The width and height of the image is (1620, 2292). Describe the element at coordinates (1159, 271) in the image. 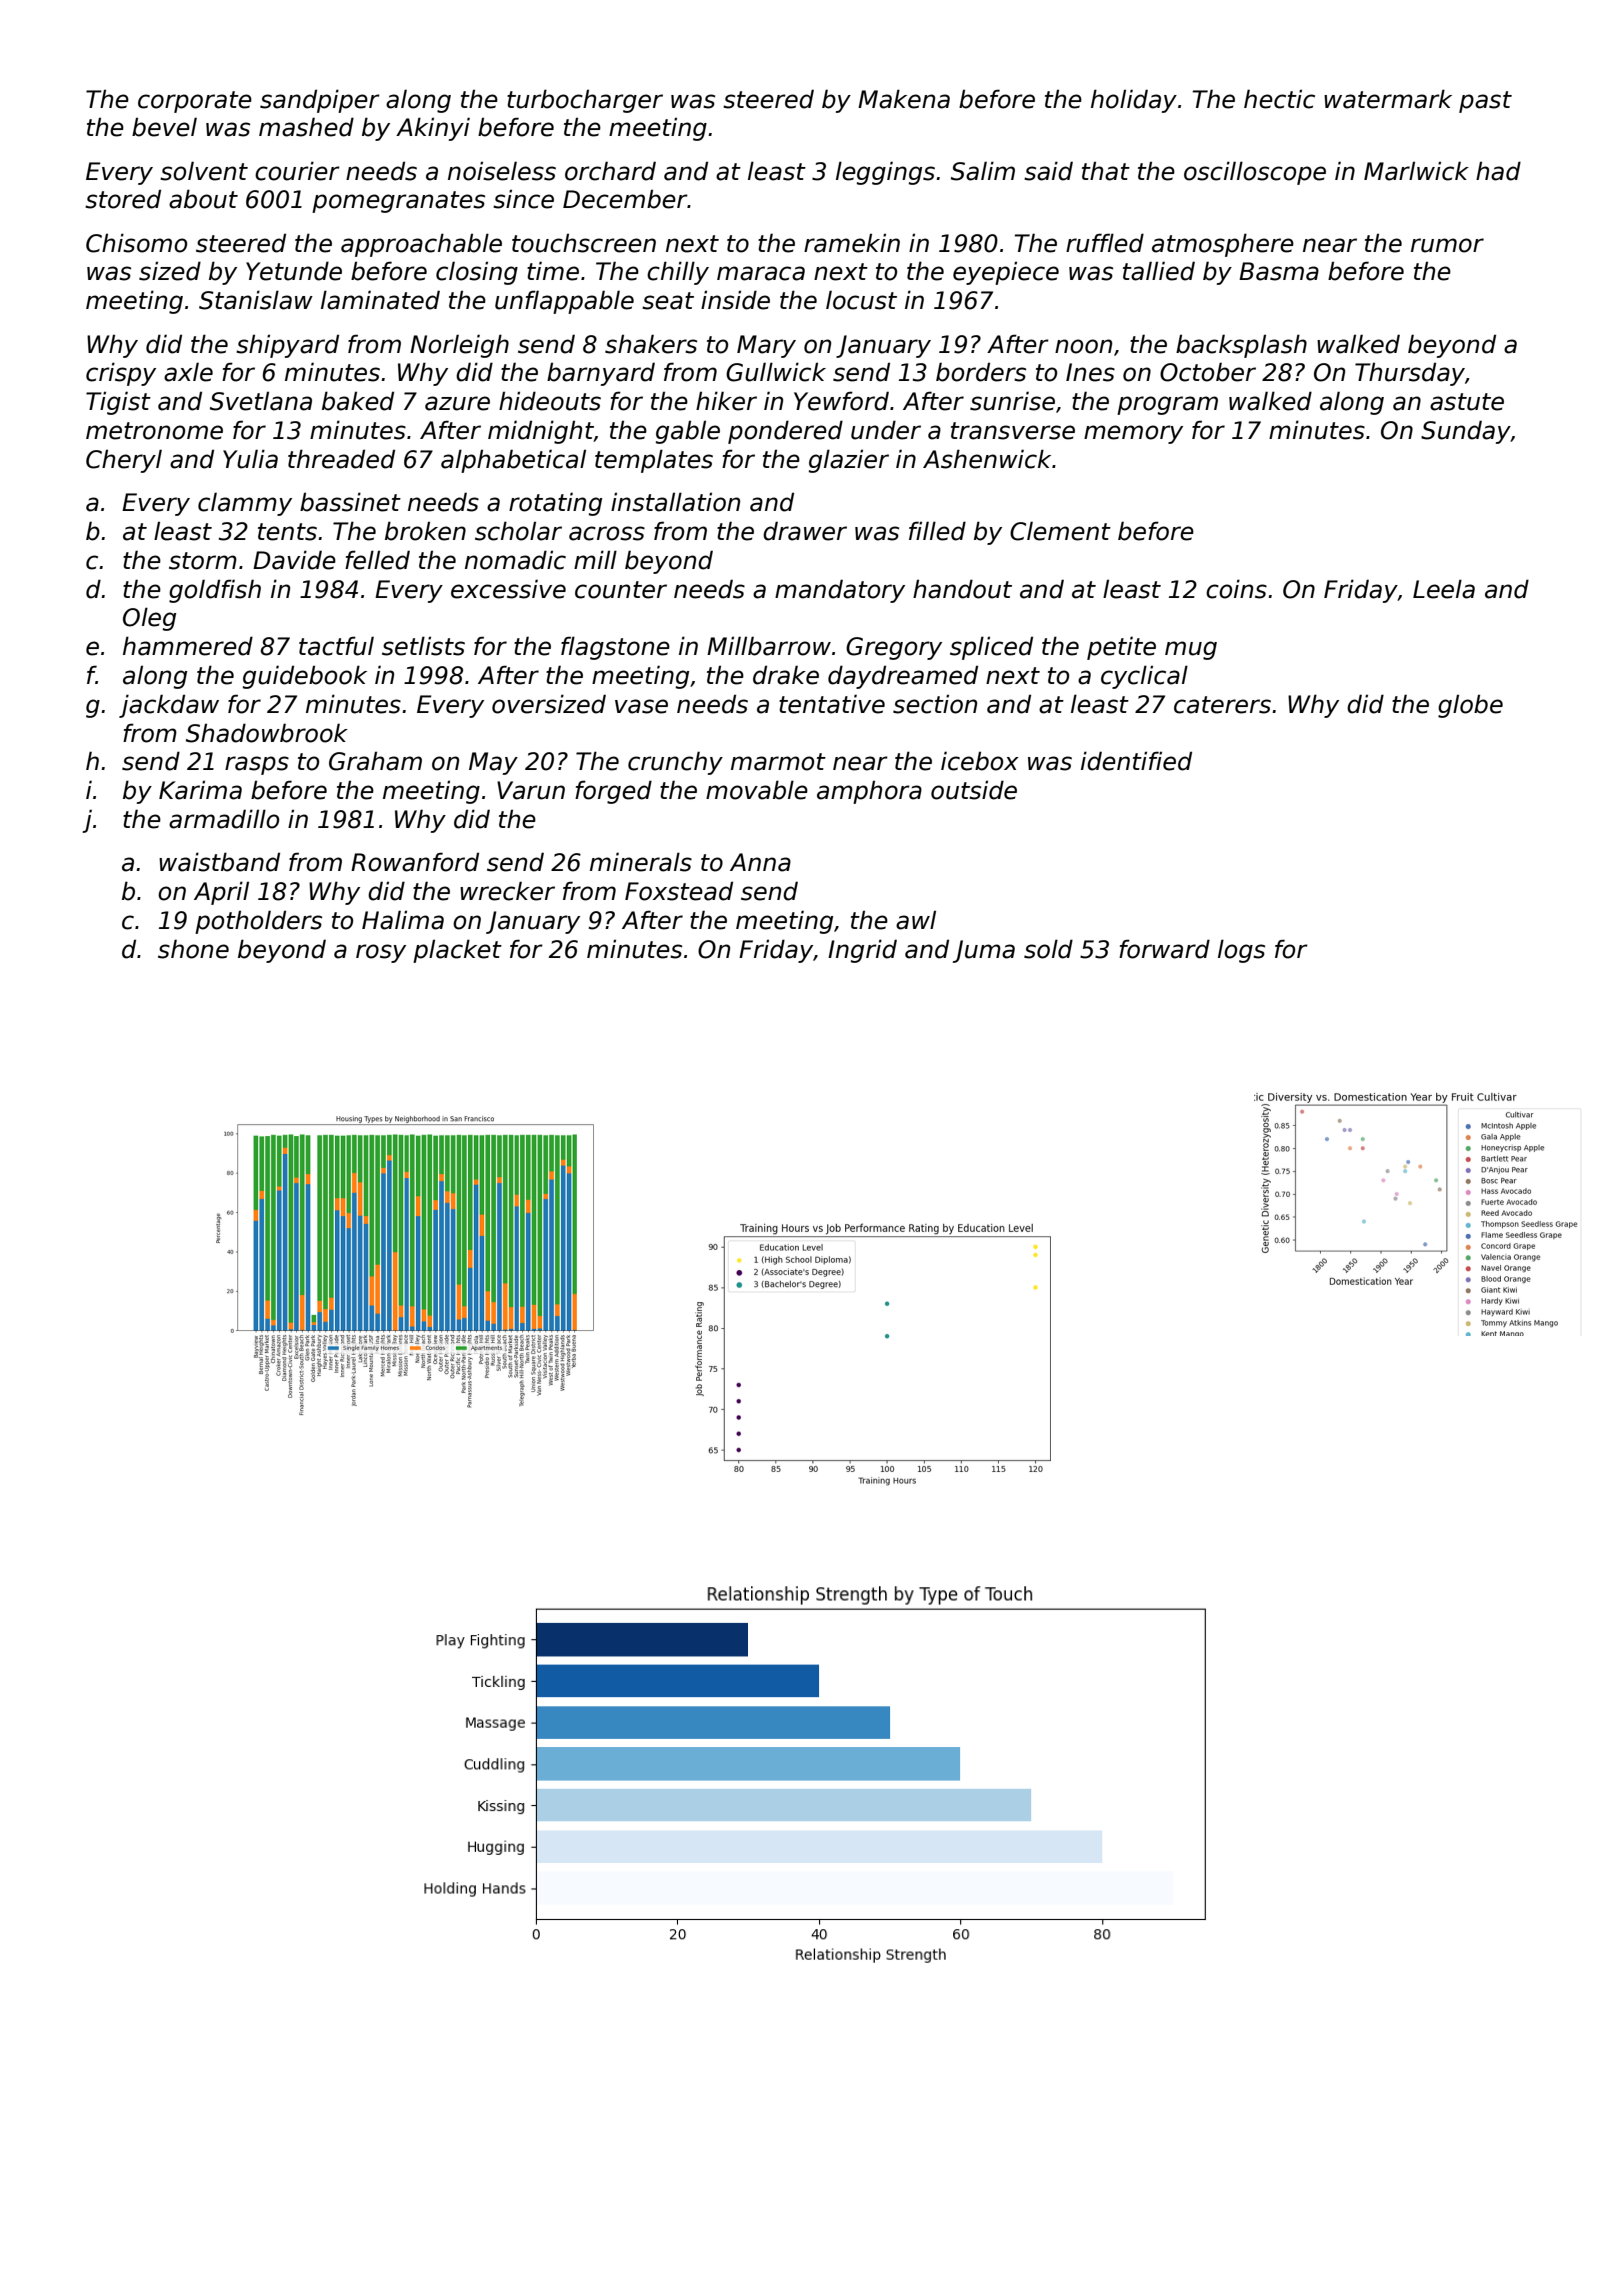

I see `tallied` at that location.
